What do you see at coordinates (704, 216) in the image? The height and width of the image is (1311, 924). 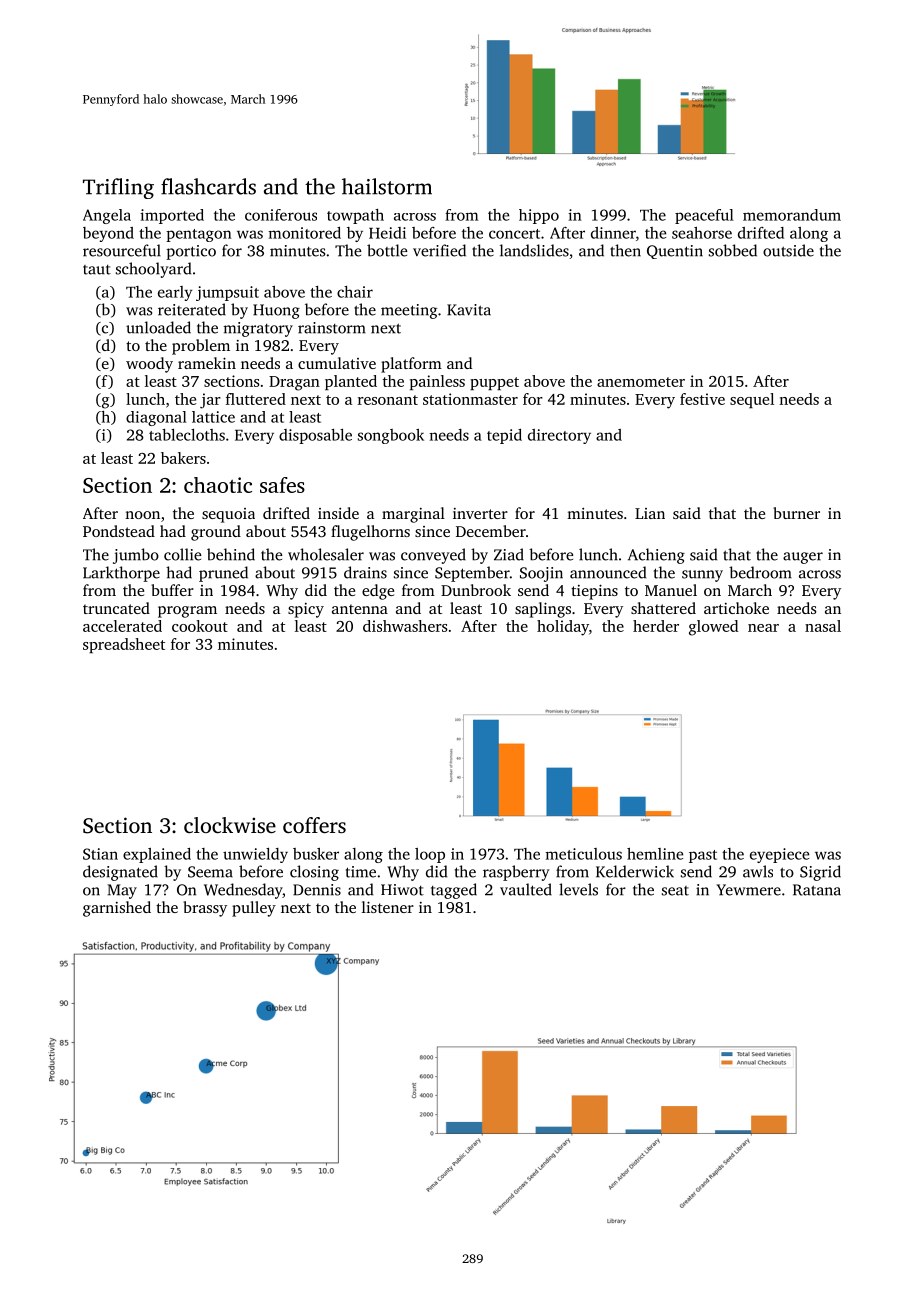 I see `peaceful` at bounding box center [704, 216].
